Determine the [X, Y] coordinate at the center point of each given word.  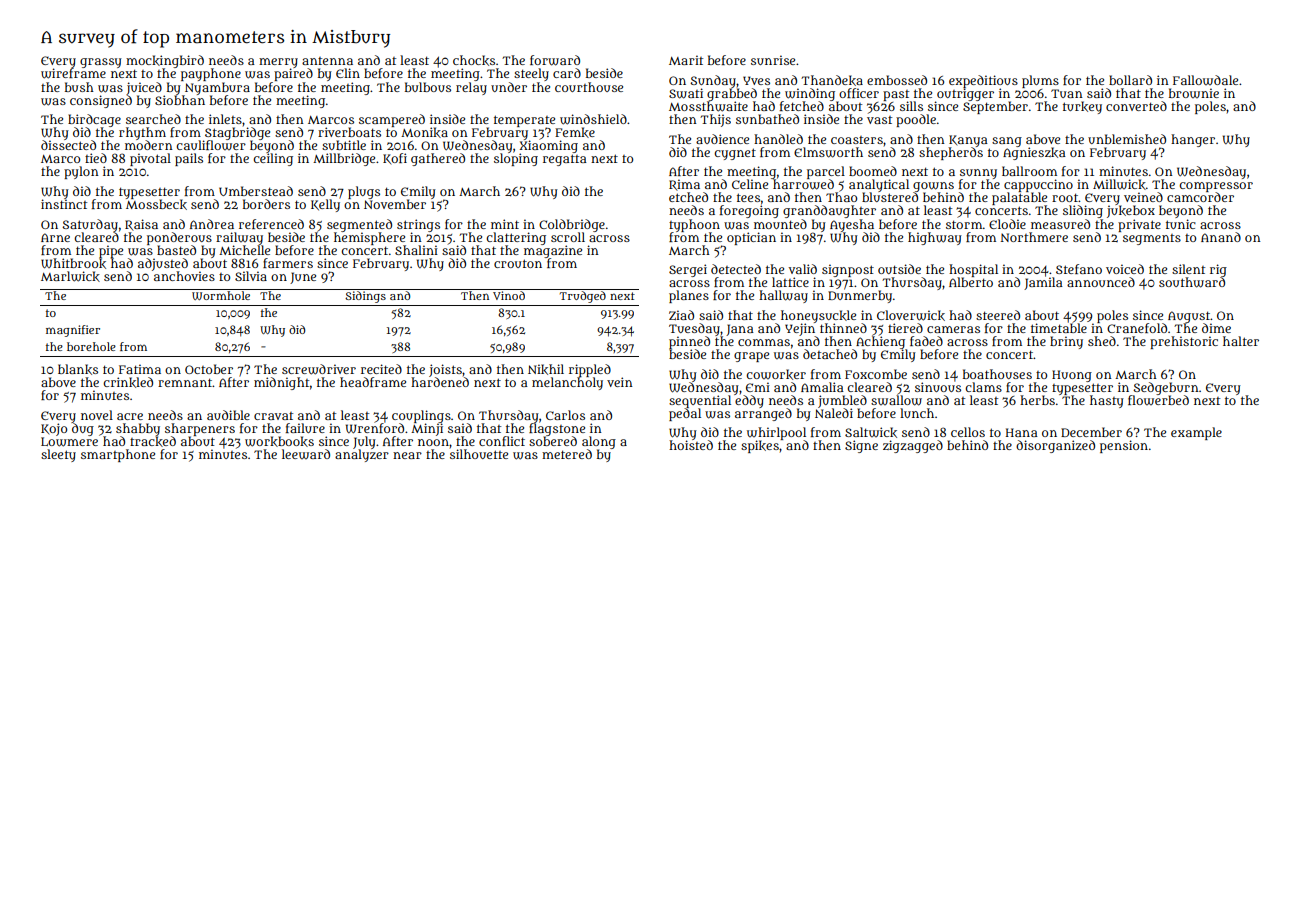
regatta [565, 160]
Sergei [688, 270]
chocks [474, 60]
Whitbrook [73, 263]
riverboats [349, 132]
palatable [1019, 199]
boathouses [997, 374]
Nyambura [217, 88]
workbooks [279, 441]
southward [1192, 282]
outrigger [965, 94]
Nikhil [546, 369]
